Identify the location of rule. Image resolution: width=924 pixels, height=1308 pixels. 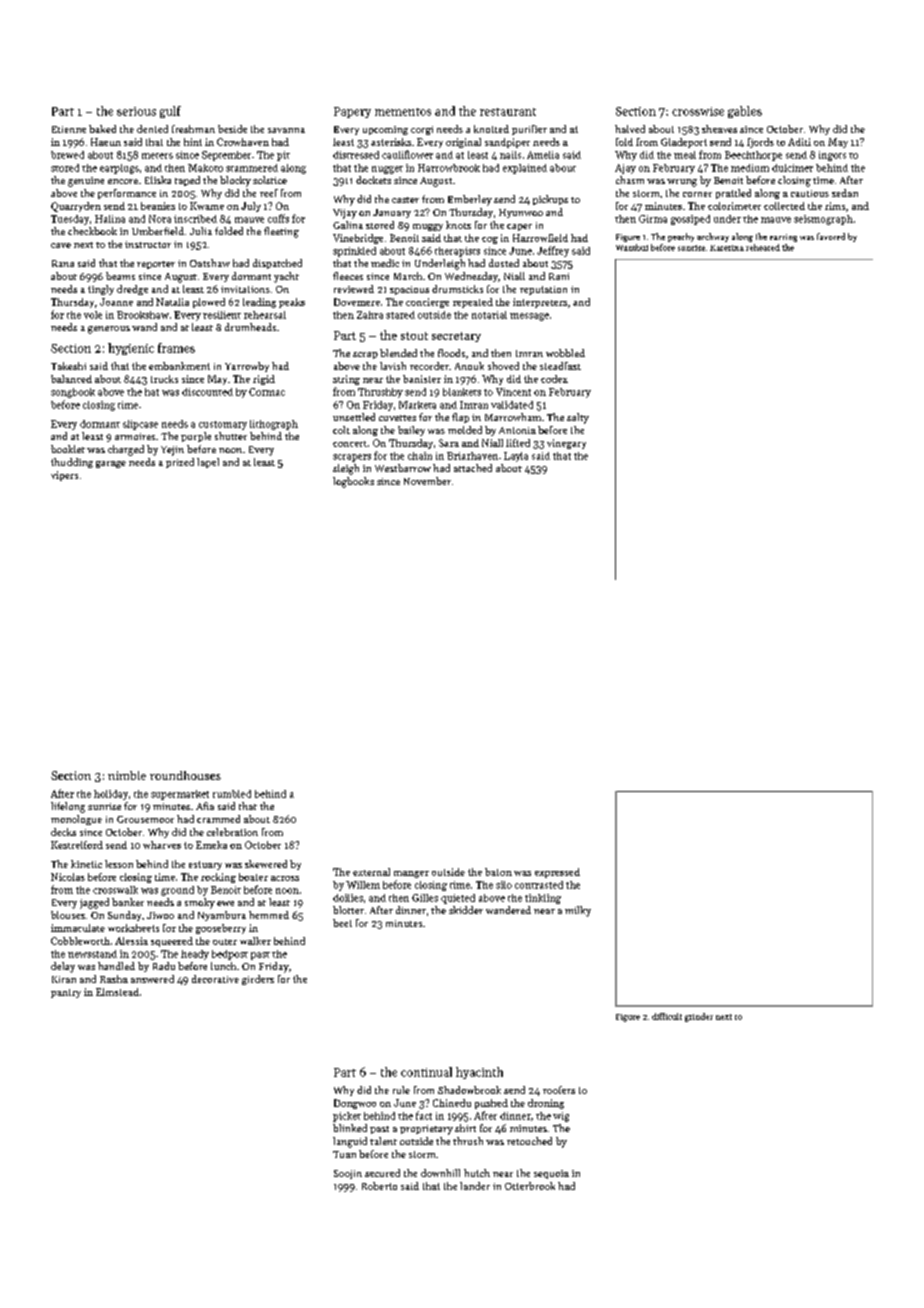
(401, 1090).
